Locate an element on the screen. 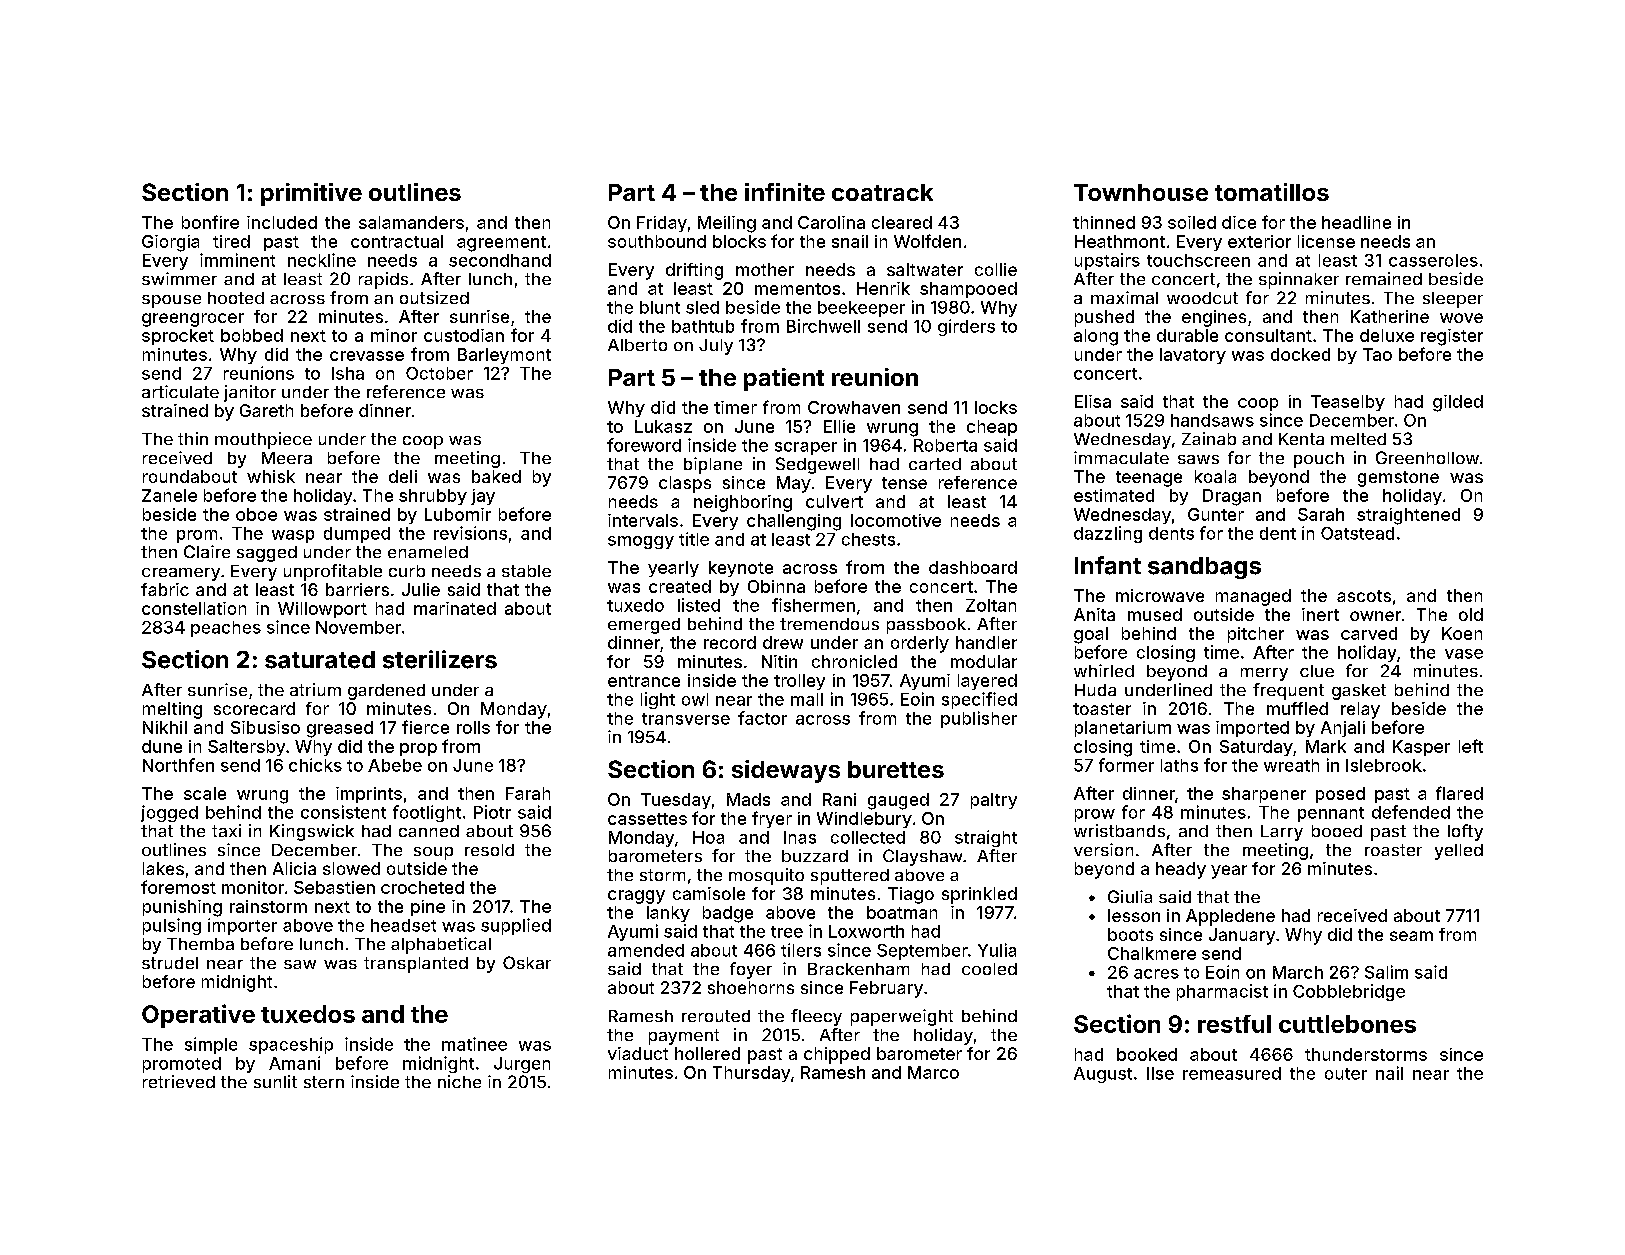 The image size is (1625, 1255). tomatillos is located at coordinates (1272, 192).
